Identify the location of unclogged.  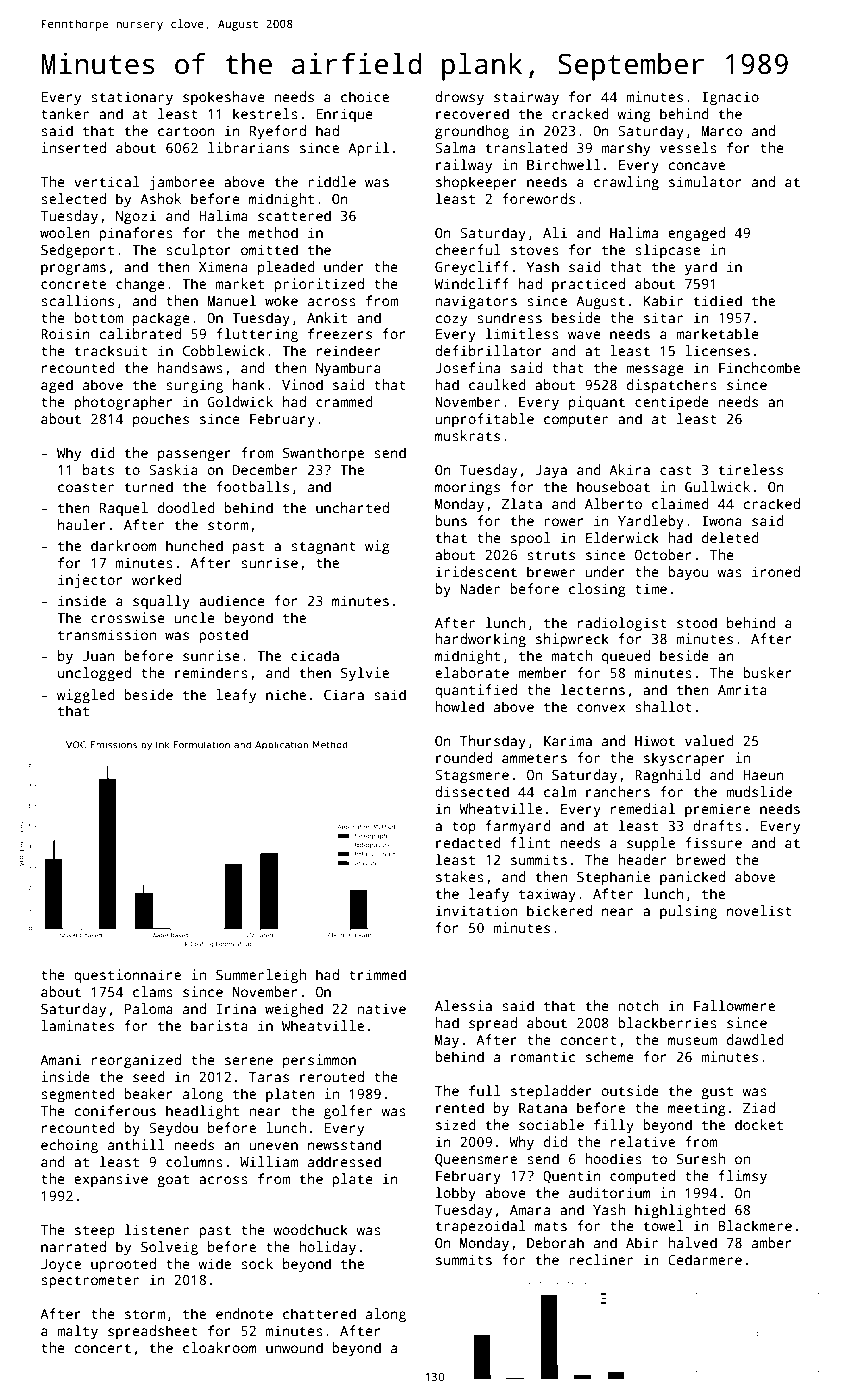
(94, 674).
